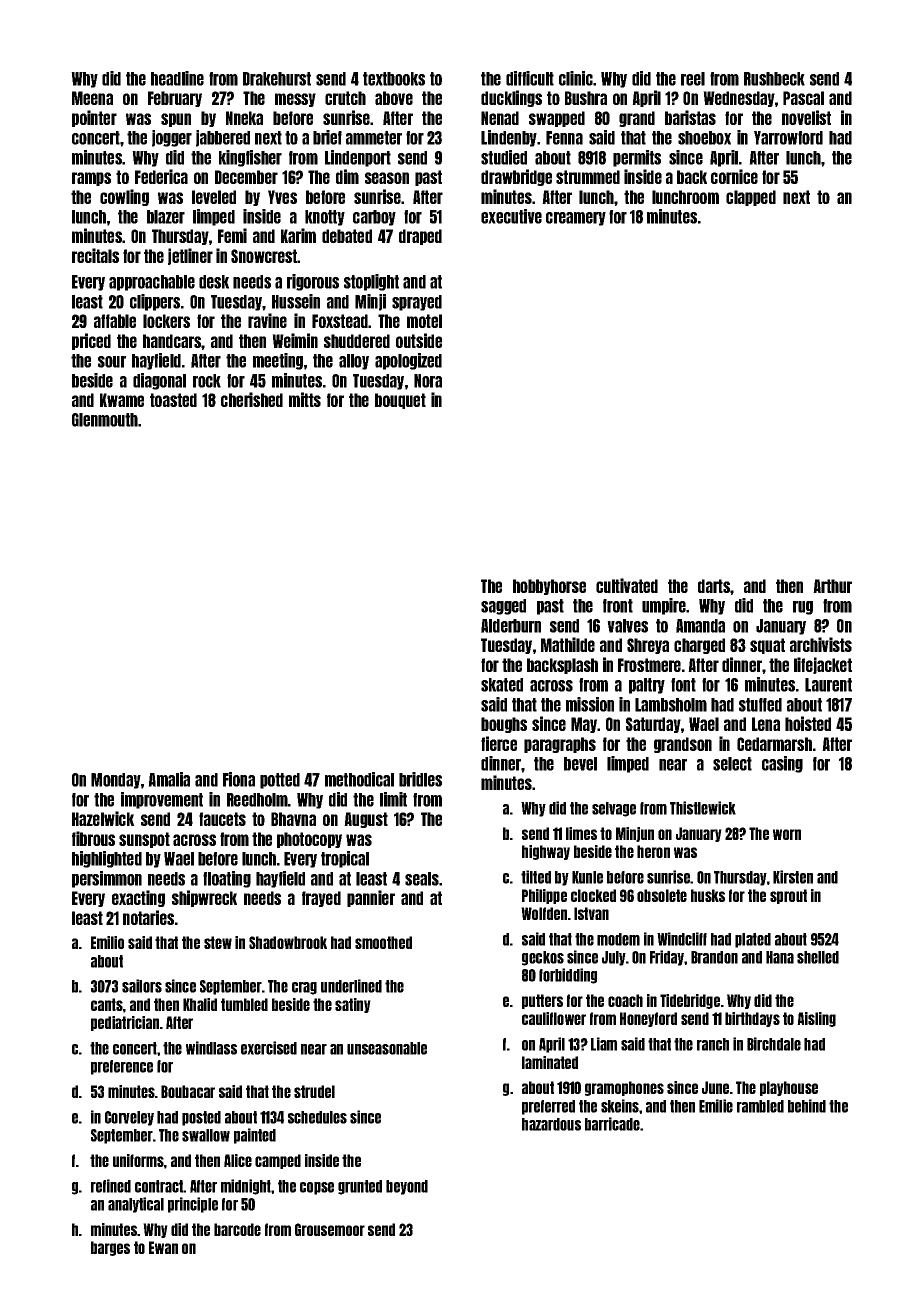 The image size is (924, 1308). Describe the element at coordinates (92, 98) in the screenshot. I see `Meena` at that location.
